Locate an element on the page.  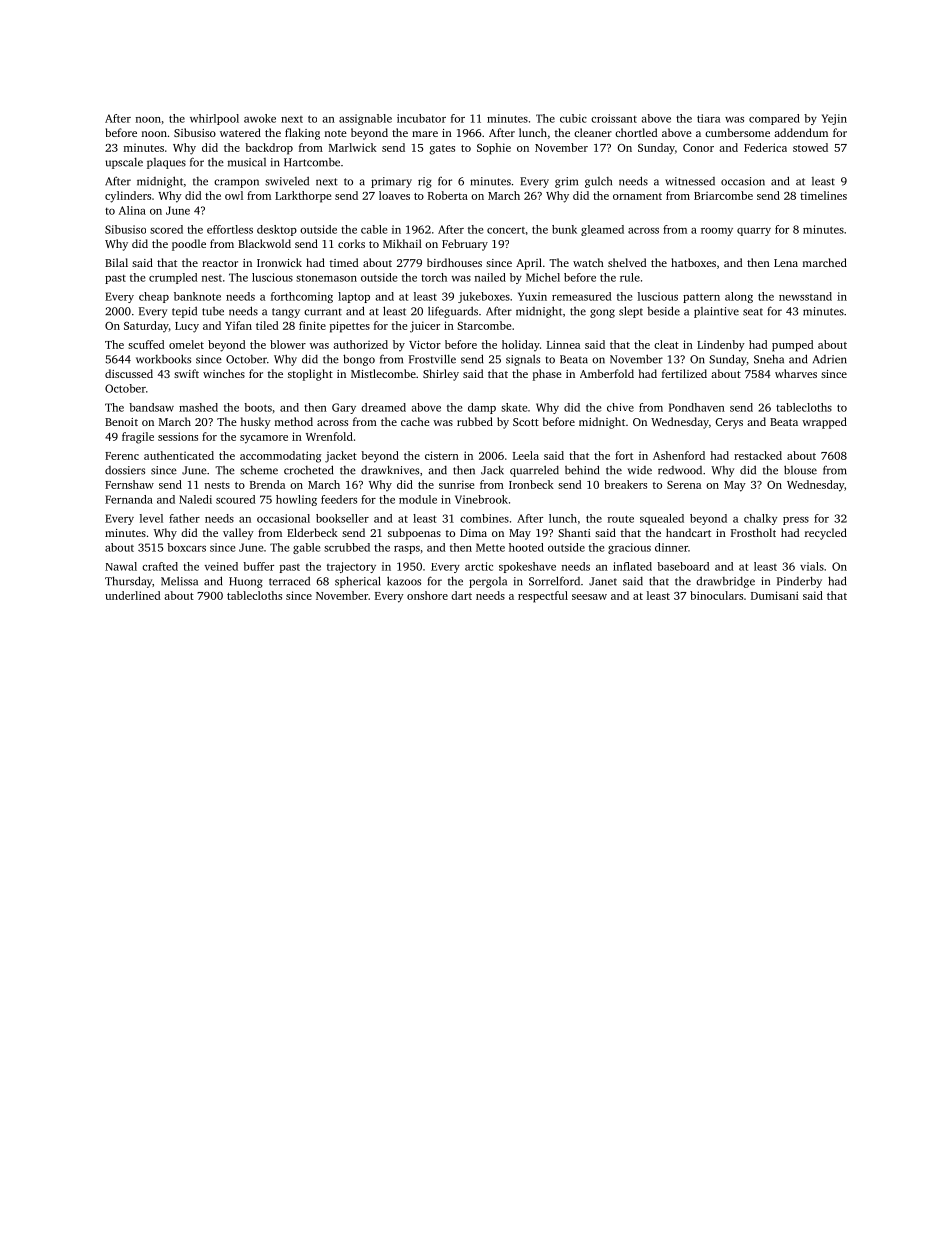
compared is located at coordinates (774, 119).
